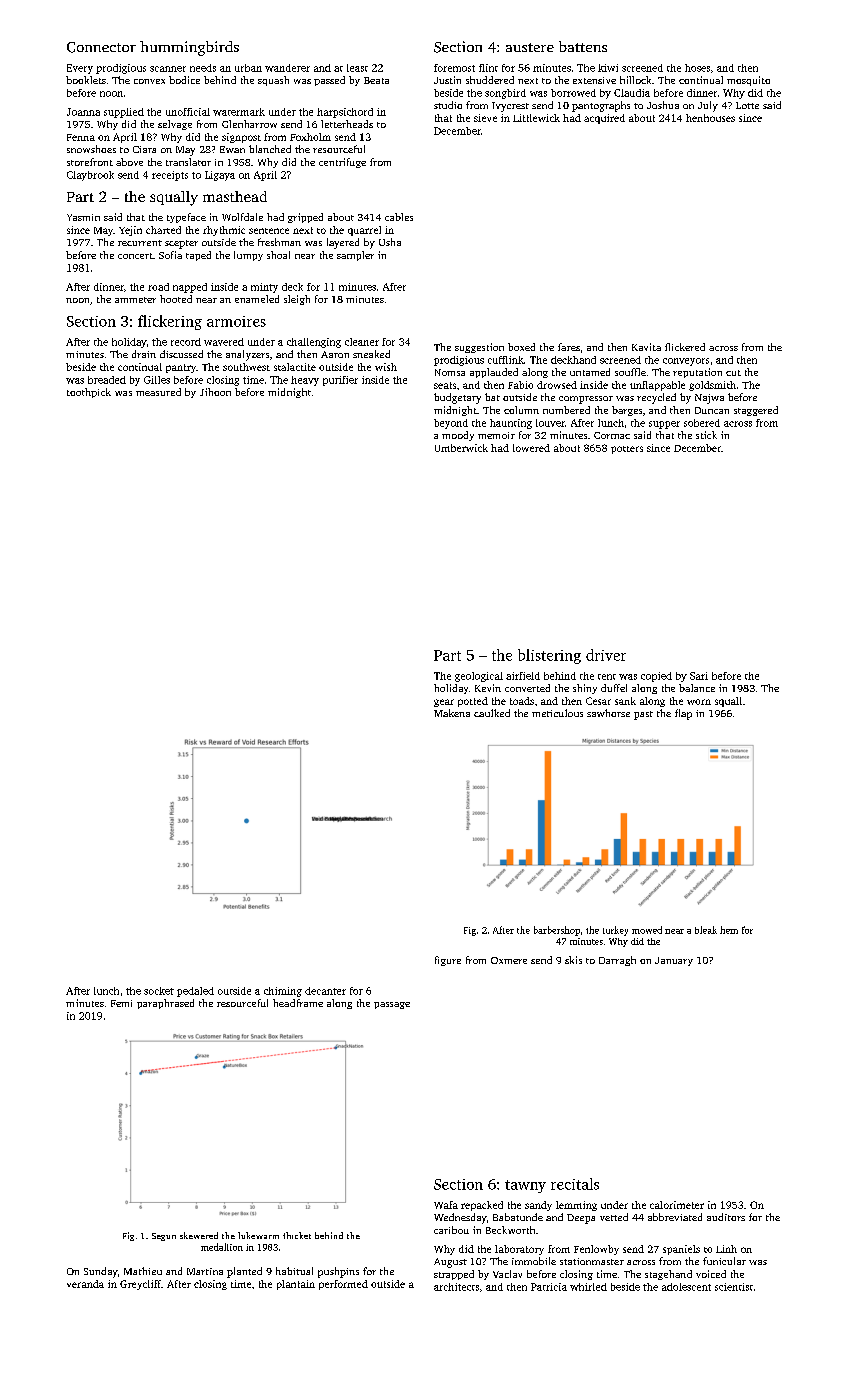 This screenshot has height=1400, width=849. Describe the element at coordinates (456, 1287) in the screenshot. I see `architects` at that location.
